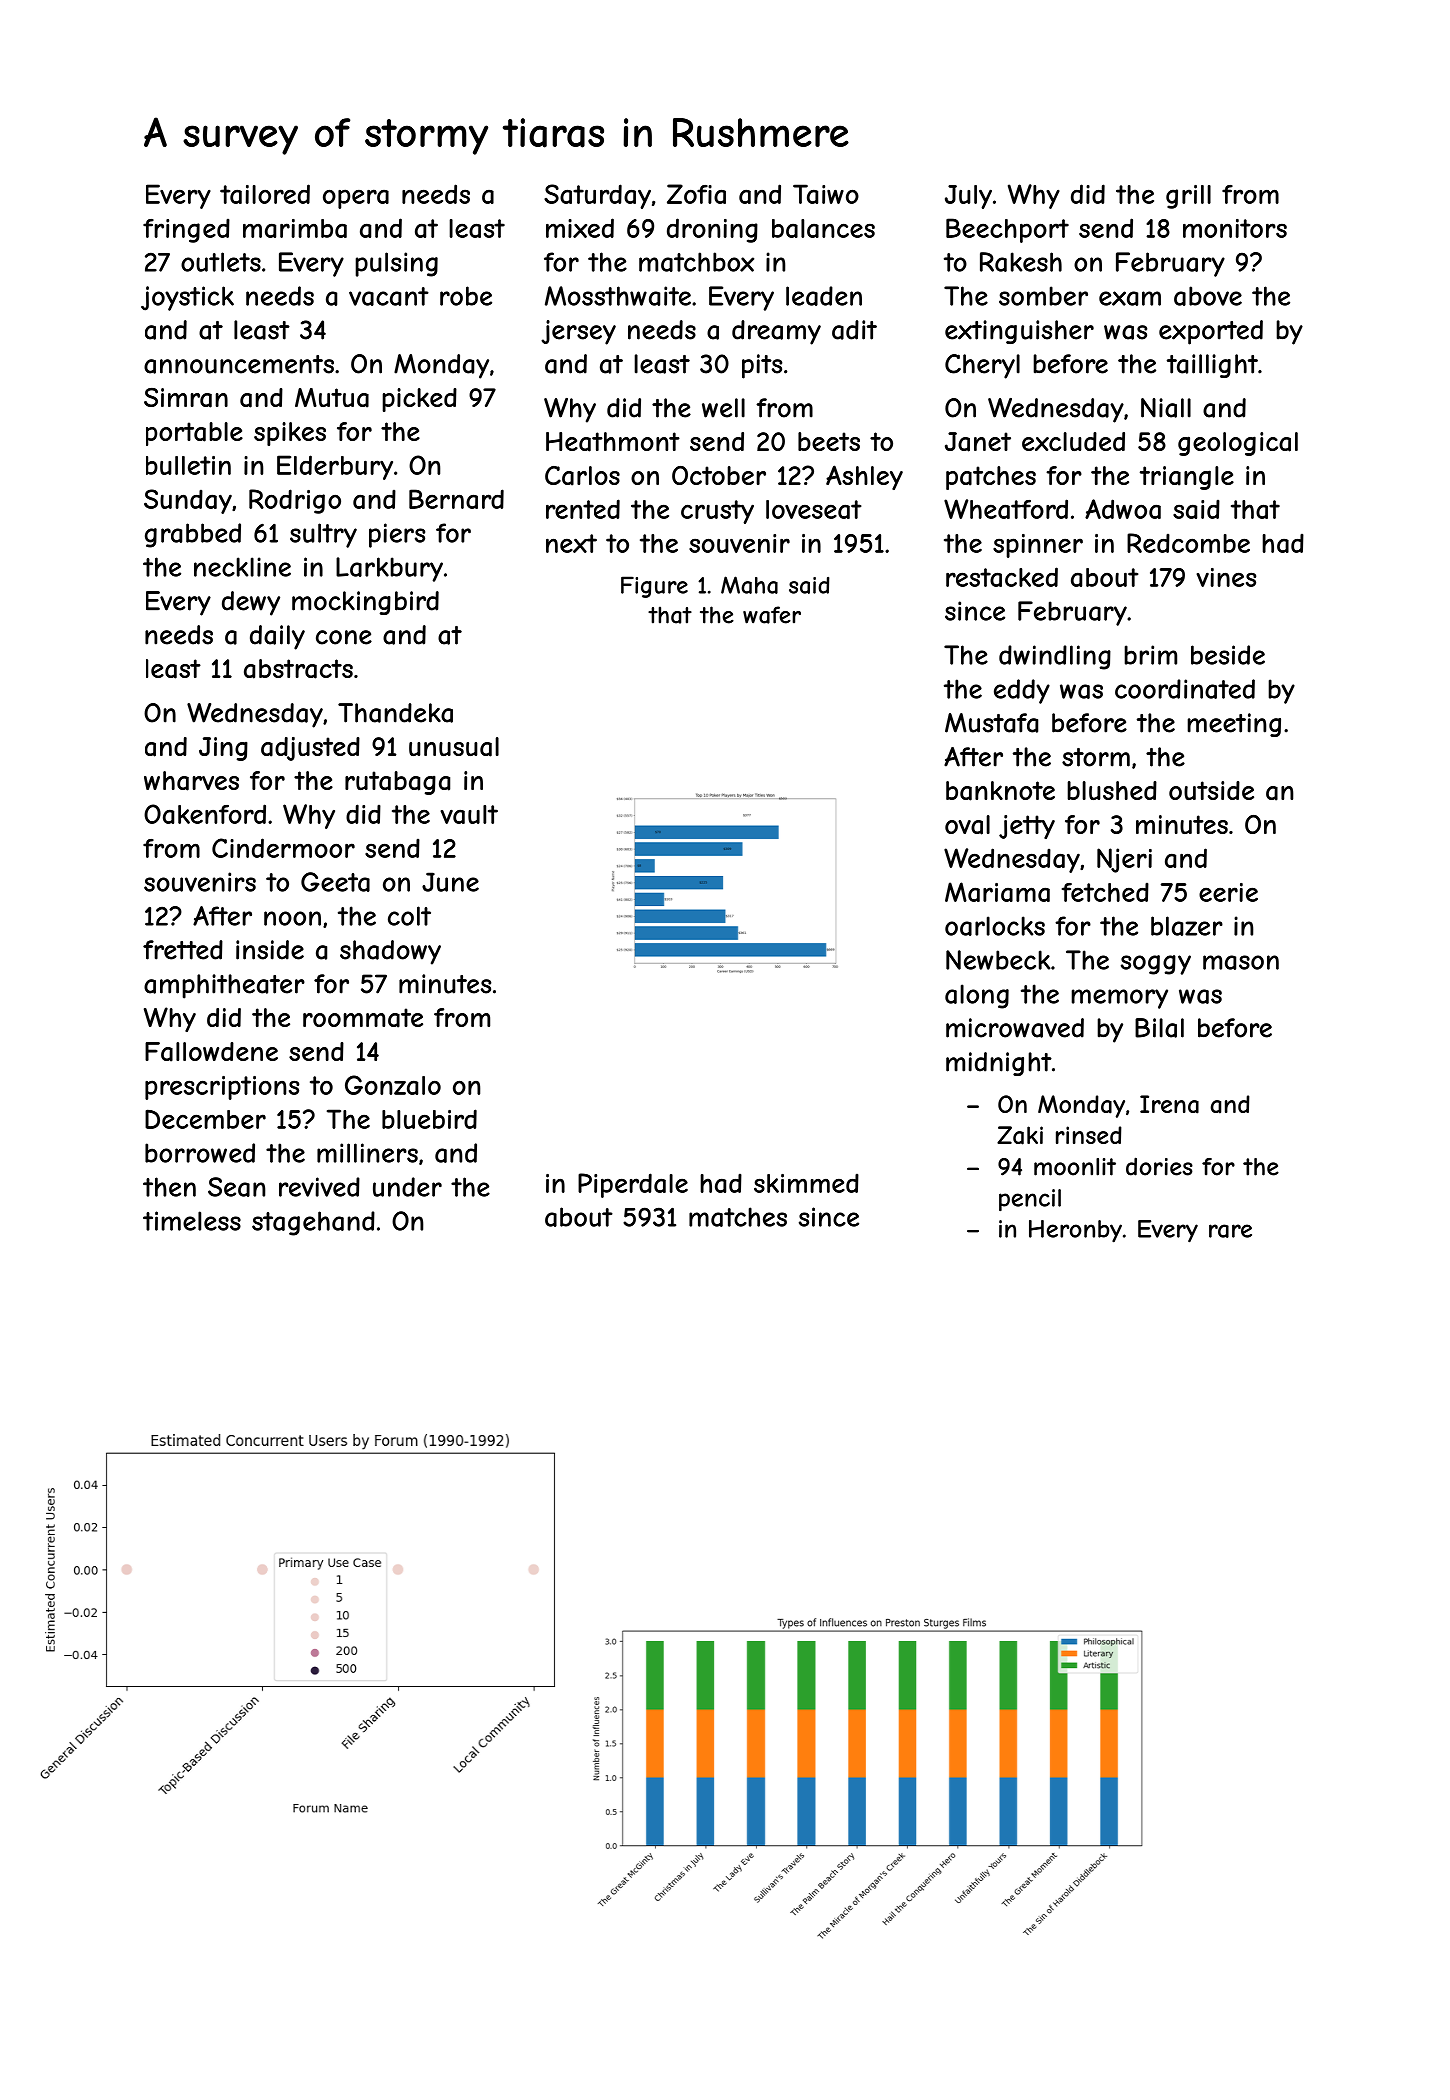  What do you see at coordinates (977, 996) in the document?
I see `along` at bounding box center [977, 996].
